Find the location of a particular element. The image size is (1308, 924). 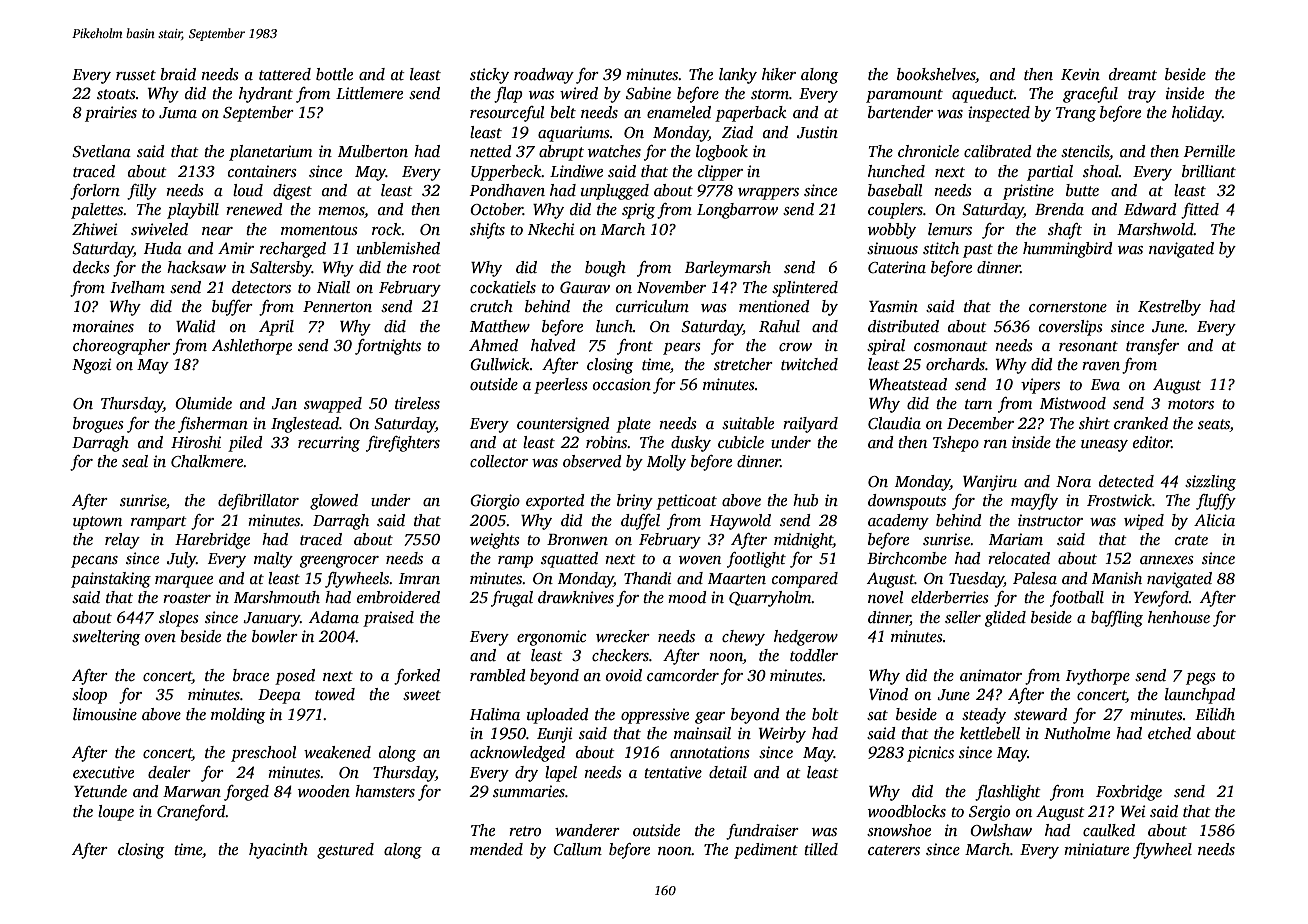

sweltering is located at coordinates (106, 638).
